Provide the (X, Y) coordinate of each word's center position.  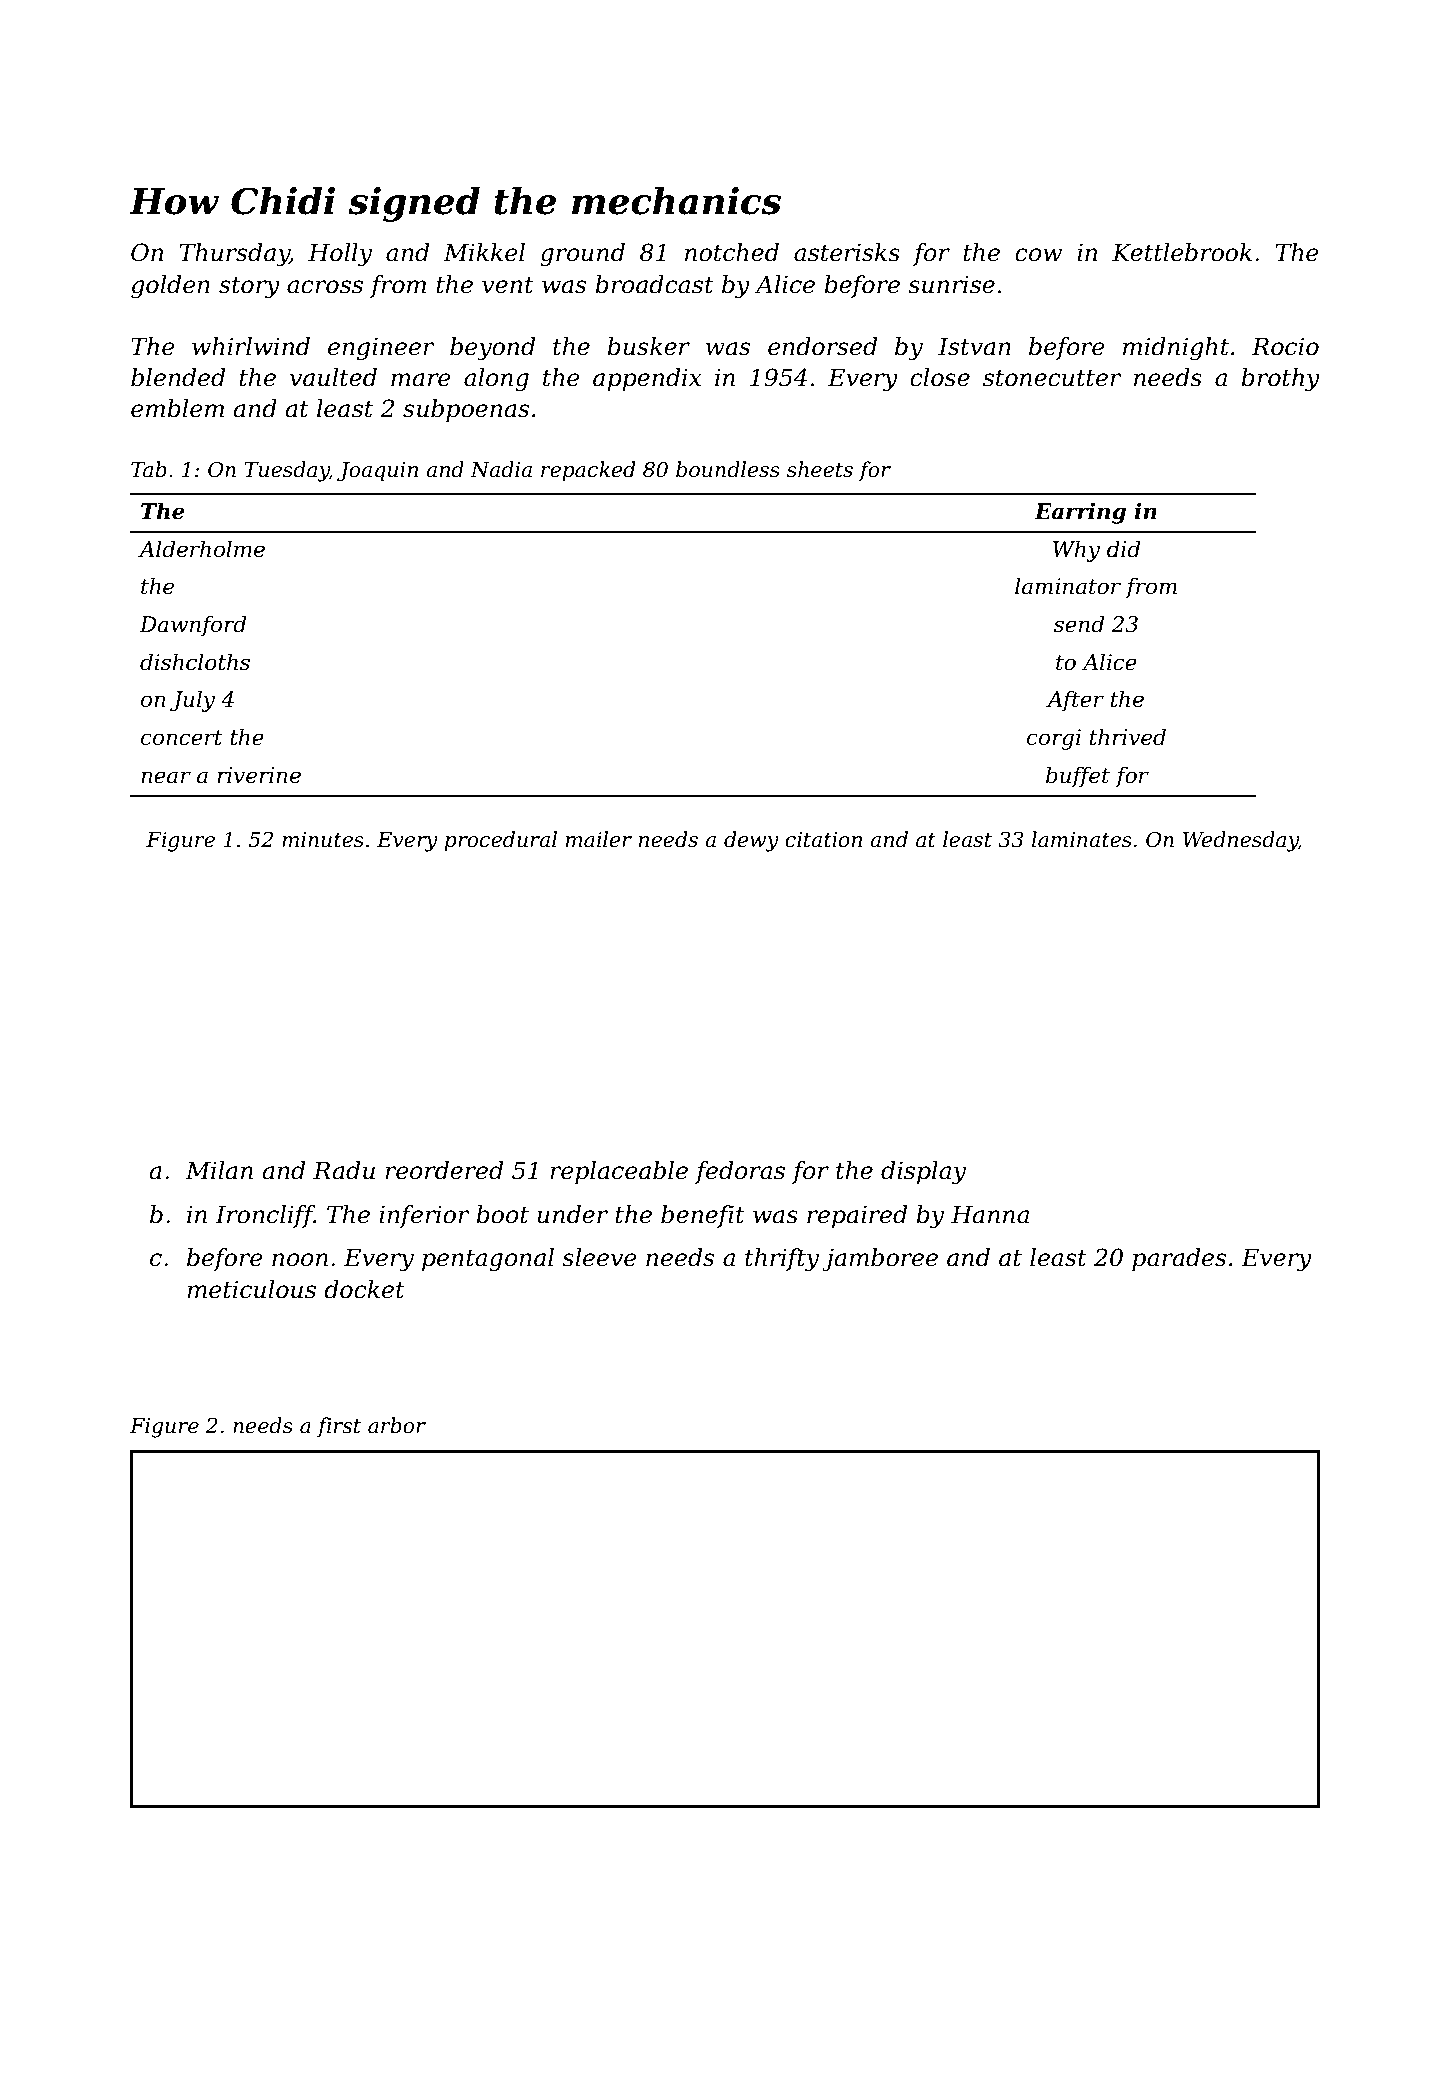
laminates (1082, 839)
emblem (177, 408)
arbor (397, 1425)
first (339, 1427)
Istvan (974, 346)
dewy (751, 841)
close (940, 377)
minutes (323, 840)
